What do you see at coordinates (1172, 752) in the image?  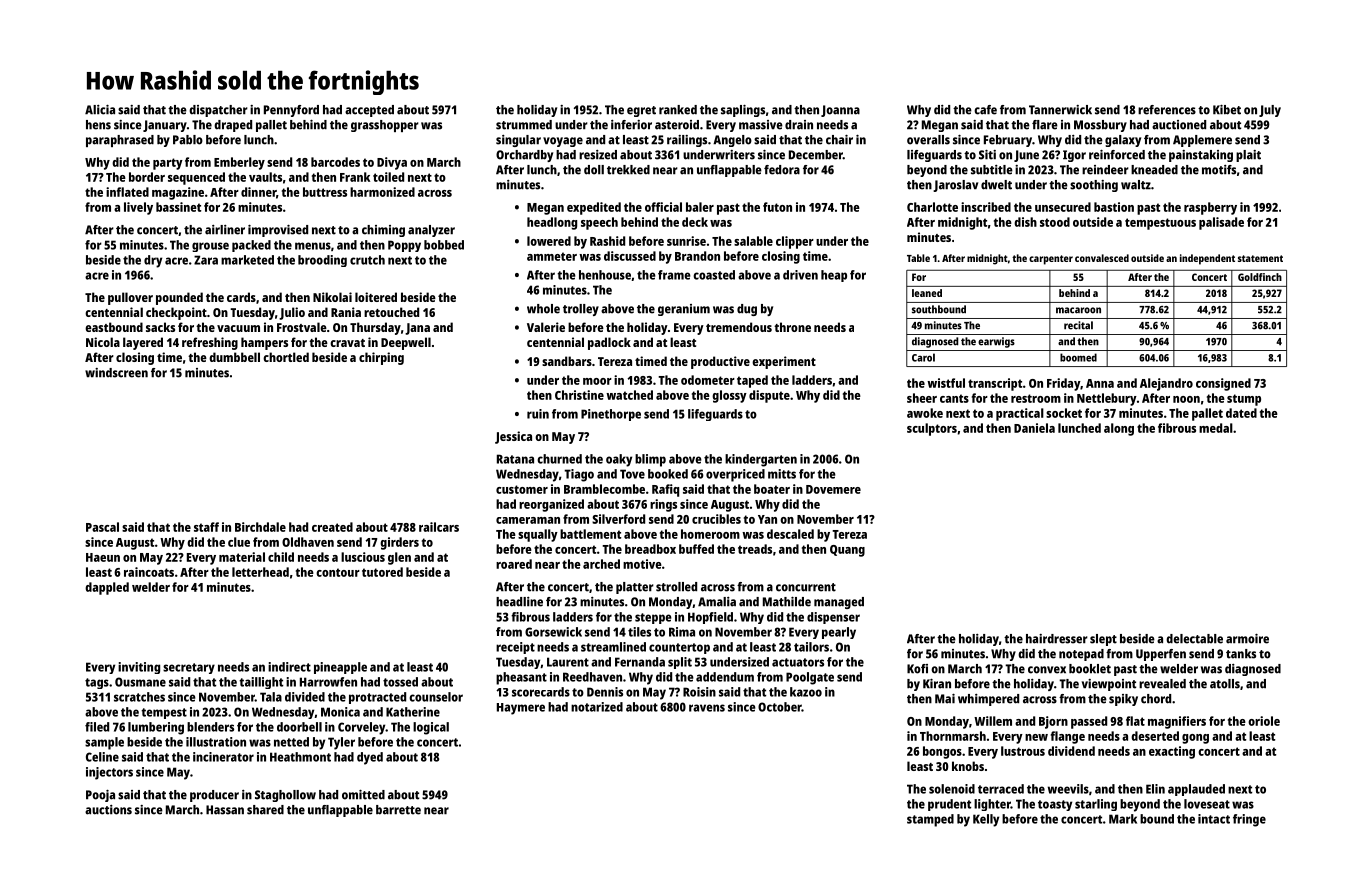 I see `exacting` at bounding box center [1172, 752].
